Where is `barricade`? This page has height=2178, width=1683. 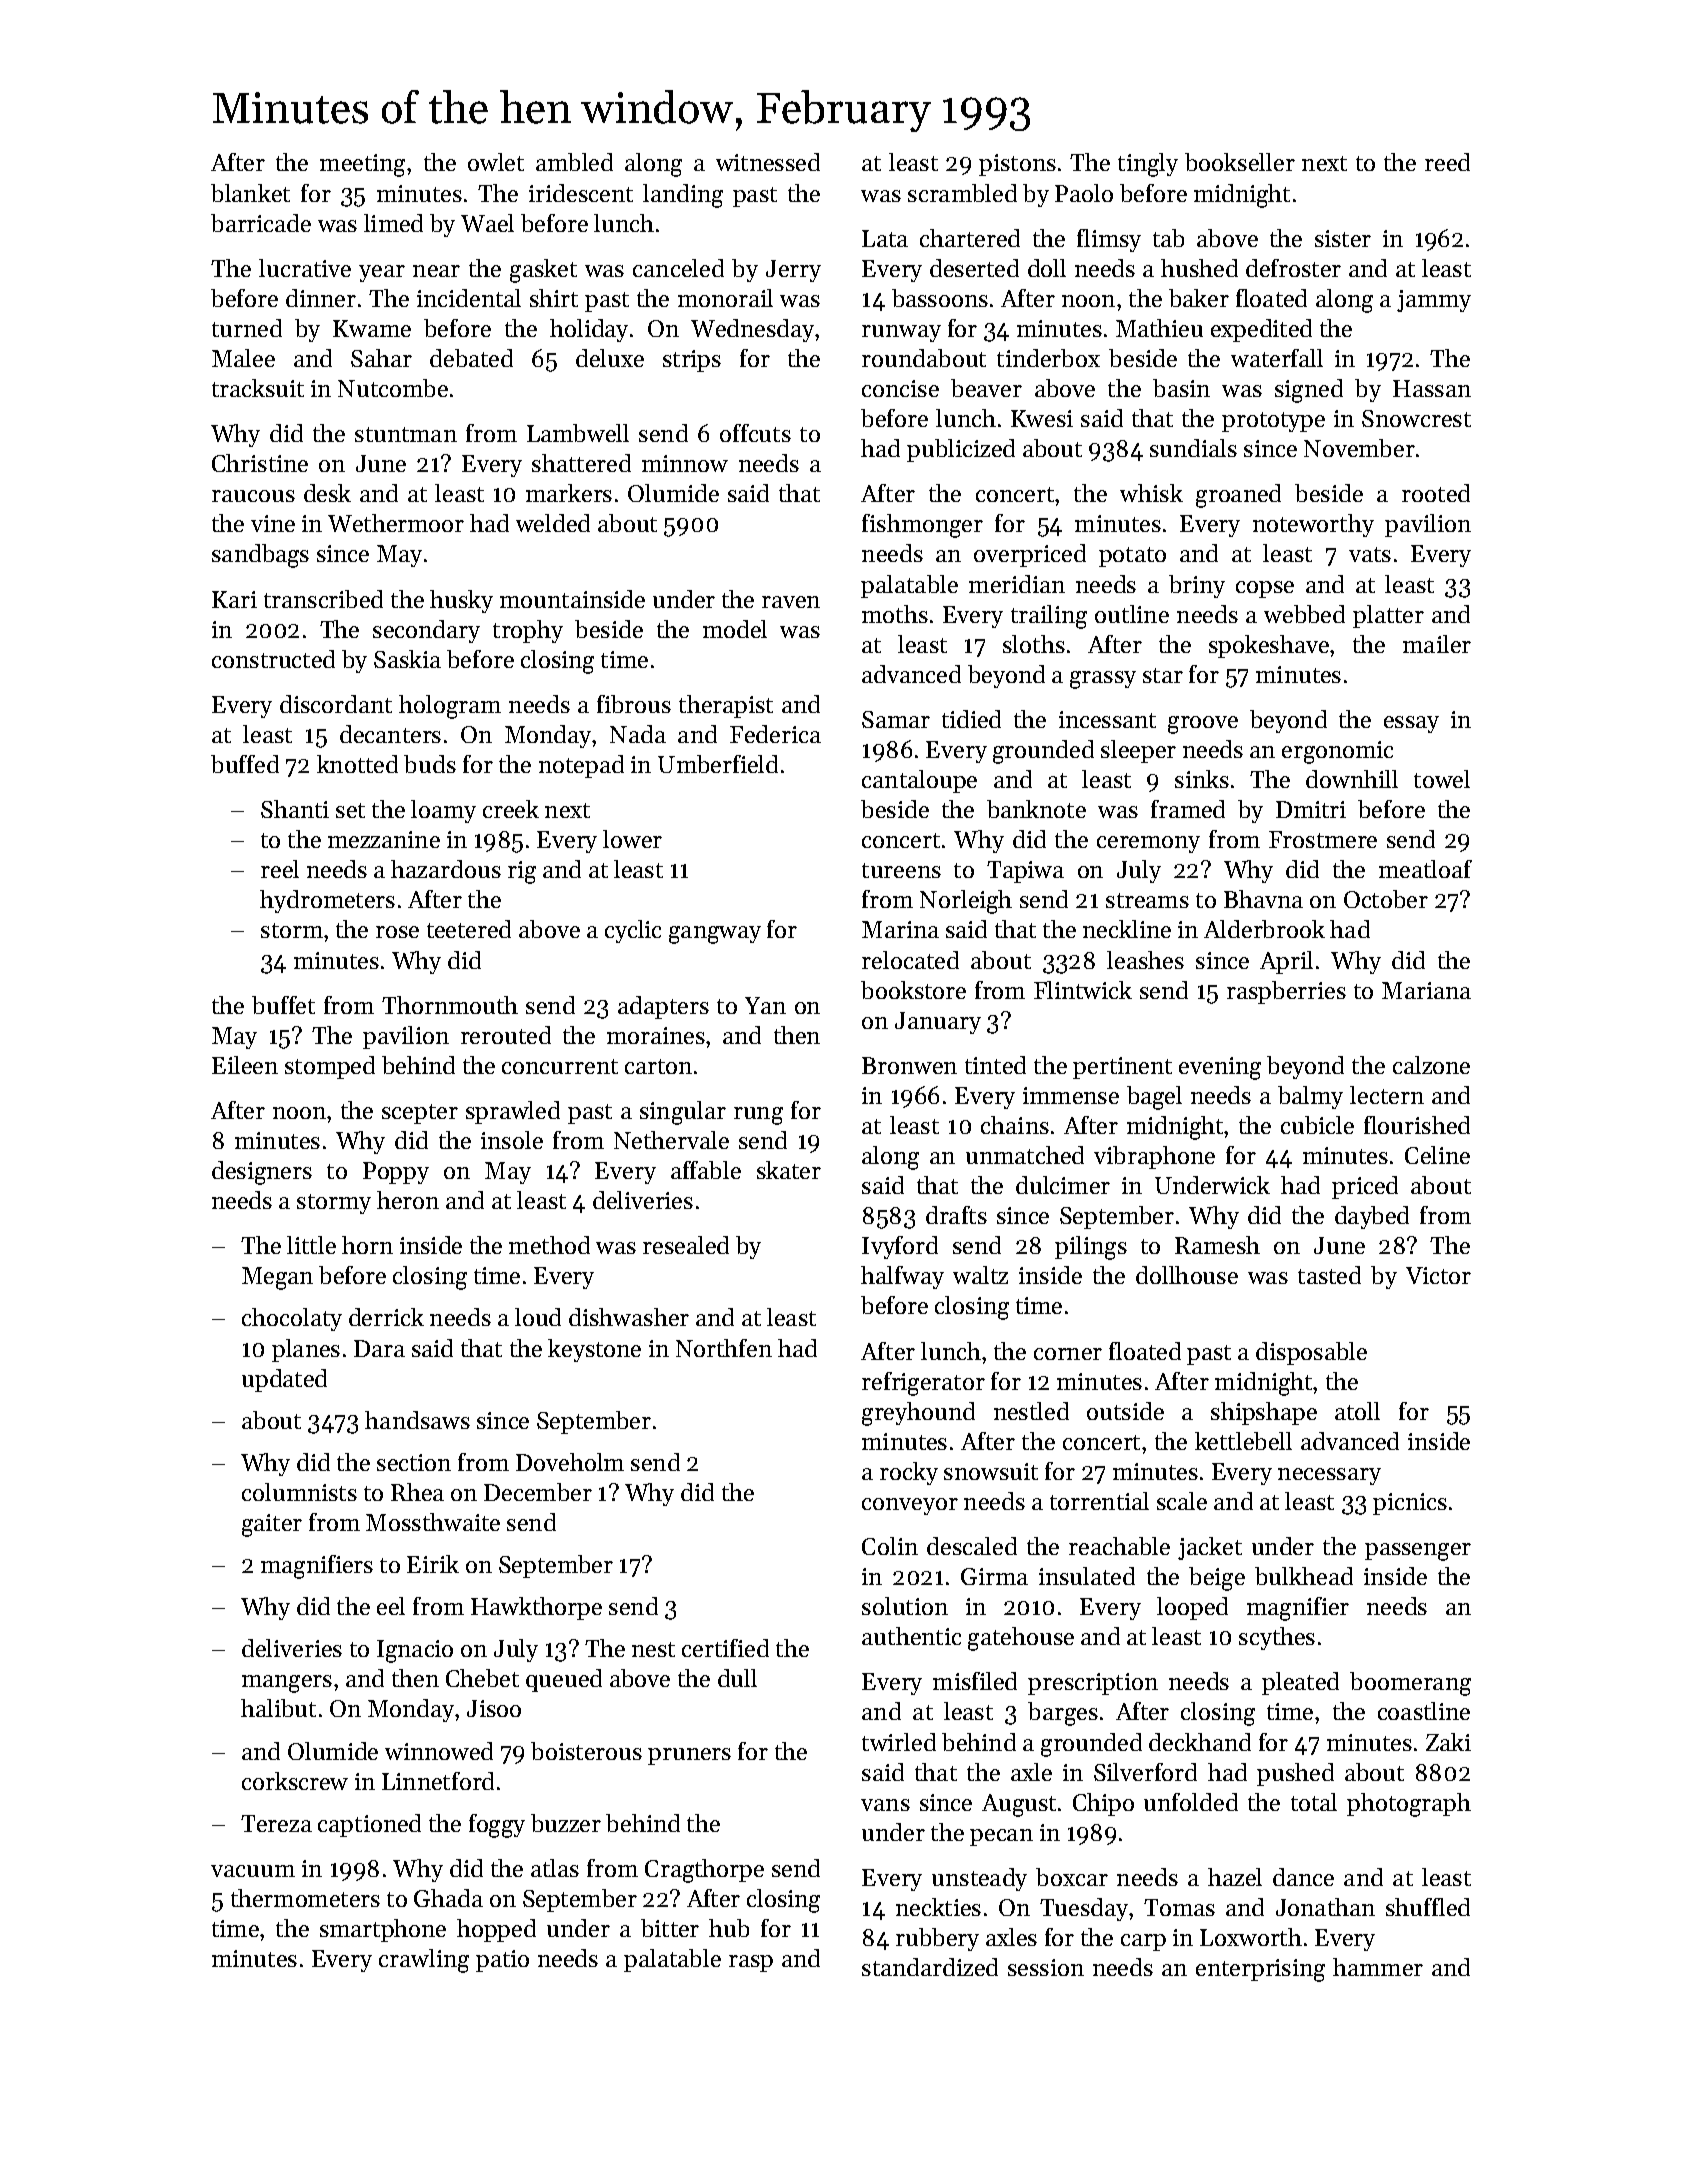 barricade is located at coordinates (261, 223).
